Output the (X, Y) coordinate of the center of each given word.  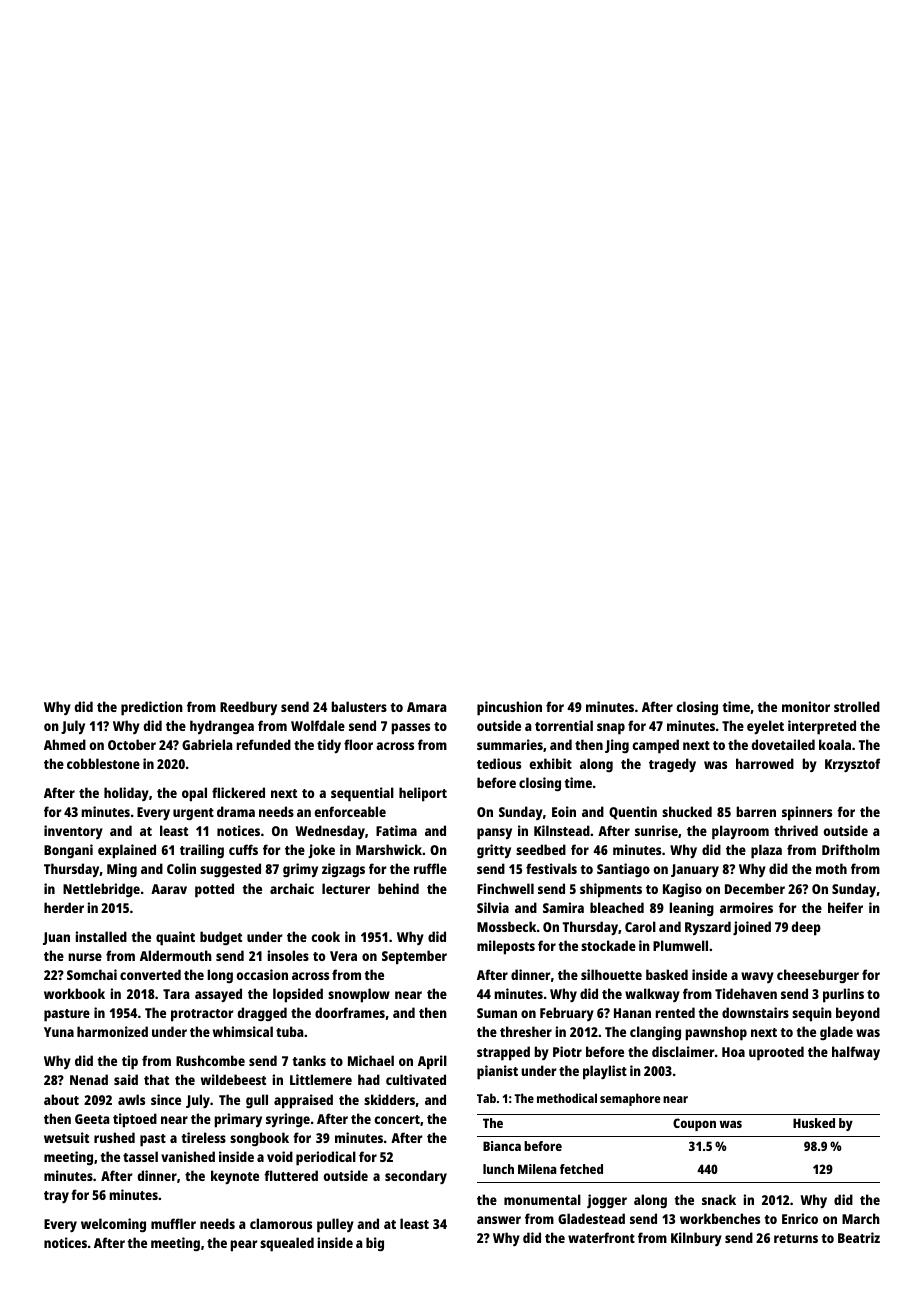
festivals (551, 868)
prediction (152, 708)
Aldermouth (176, 955)
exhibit (551, 763)
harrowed (765, 763)
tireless (203, 1137)
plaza (766, 851)
